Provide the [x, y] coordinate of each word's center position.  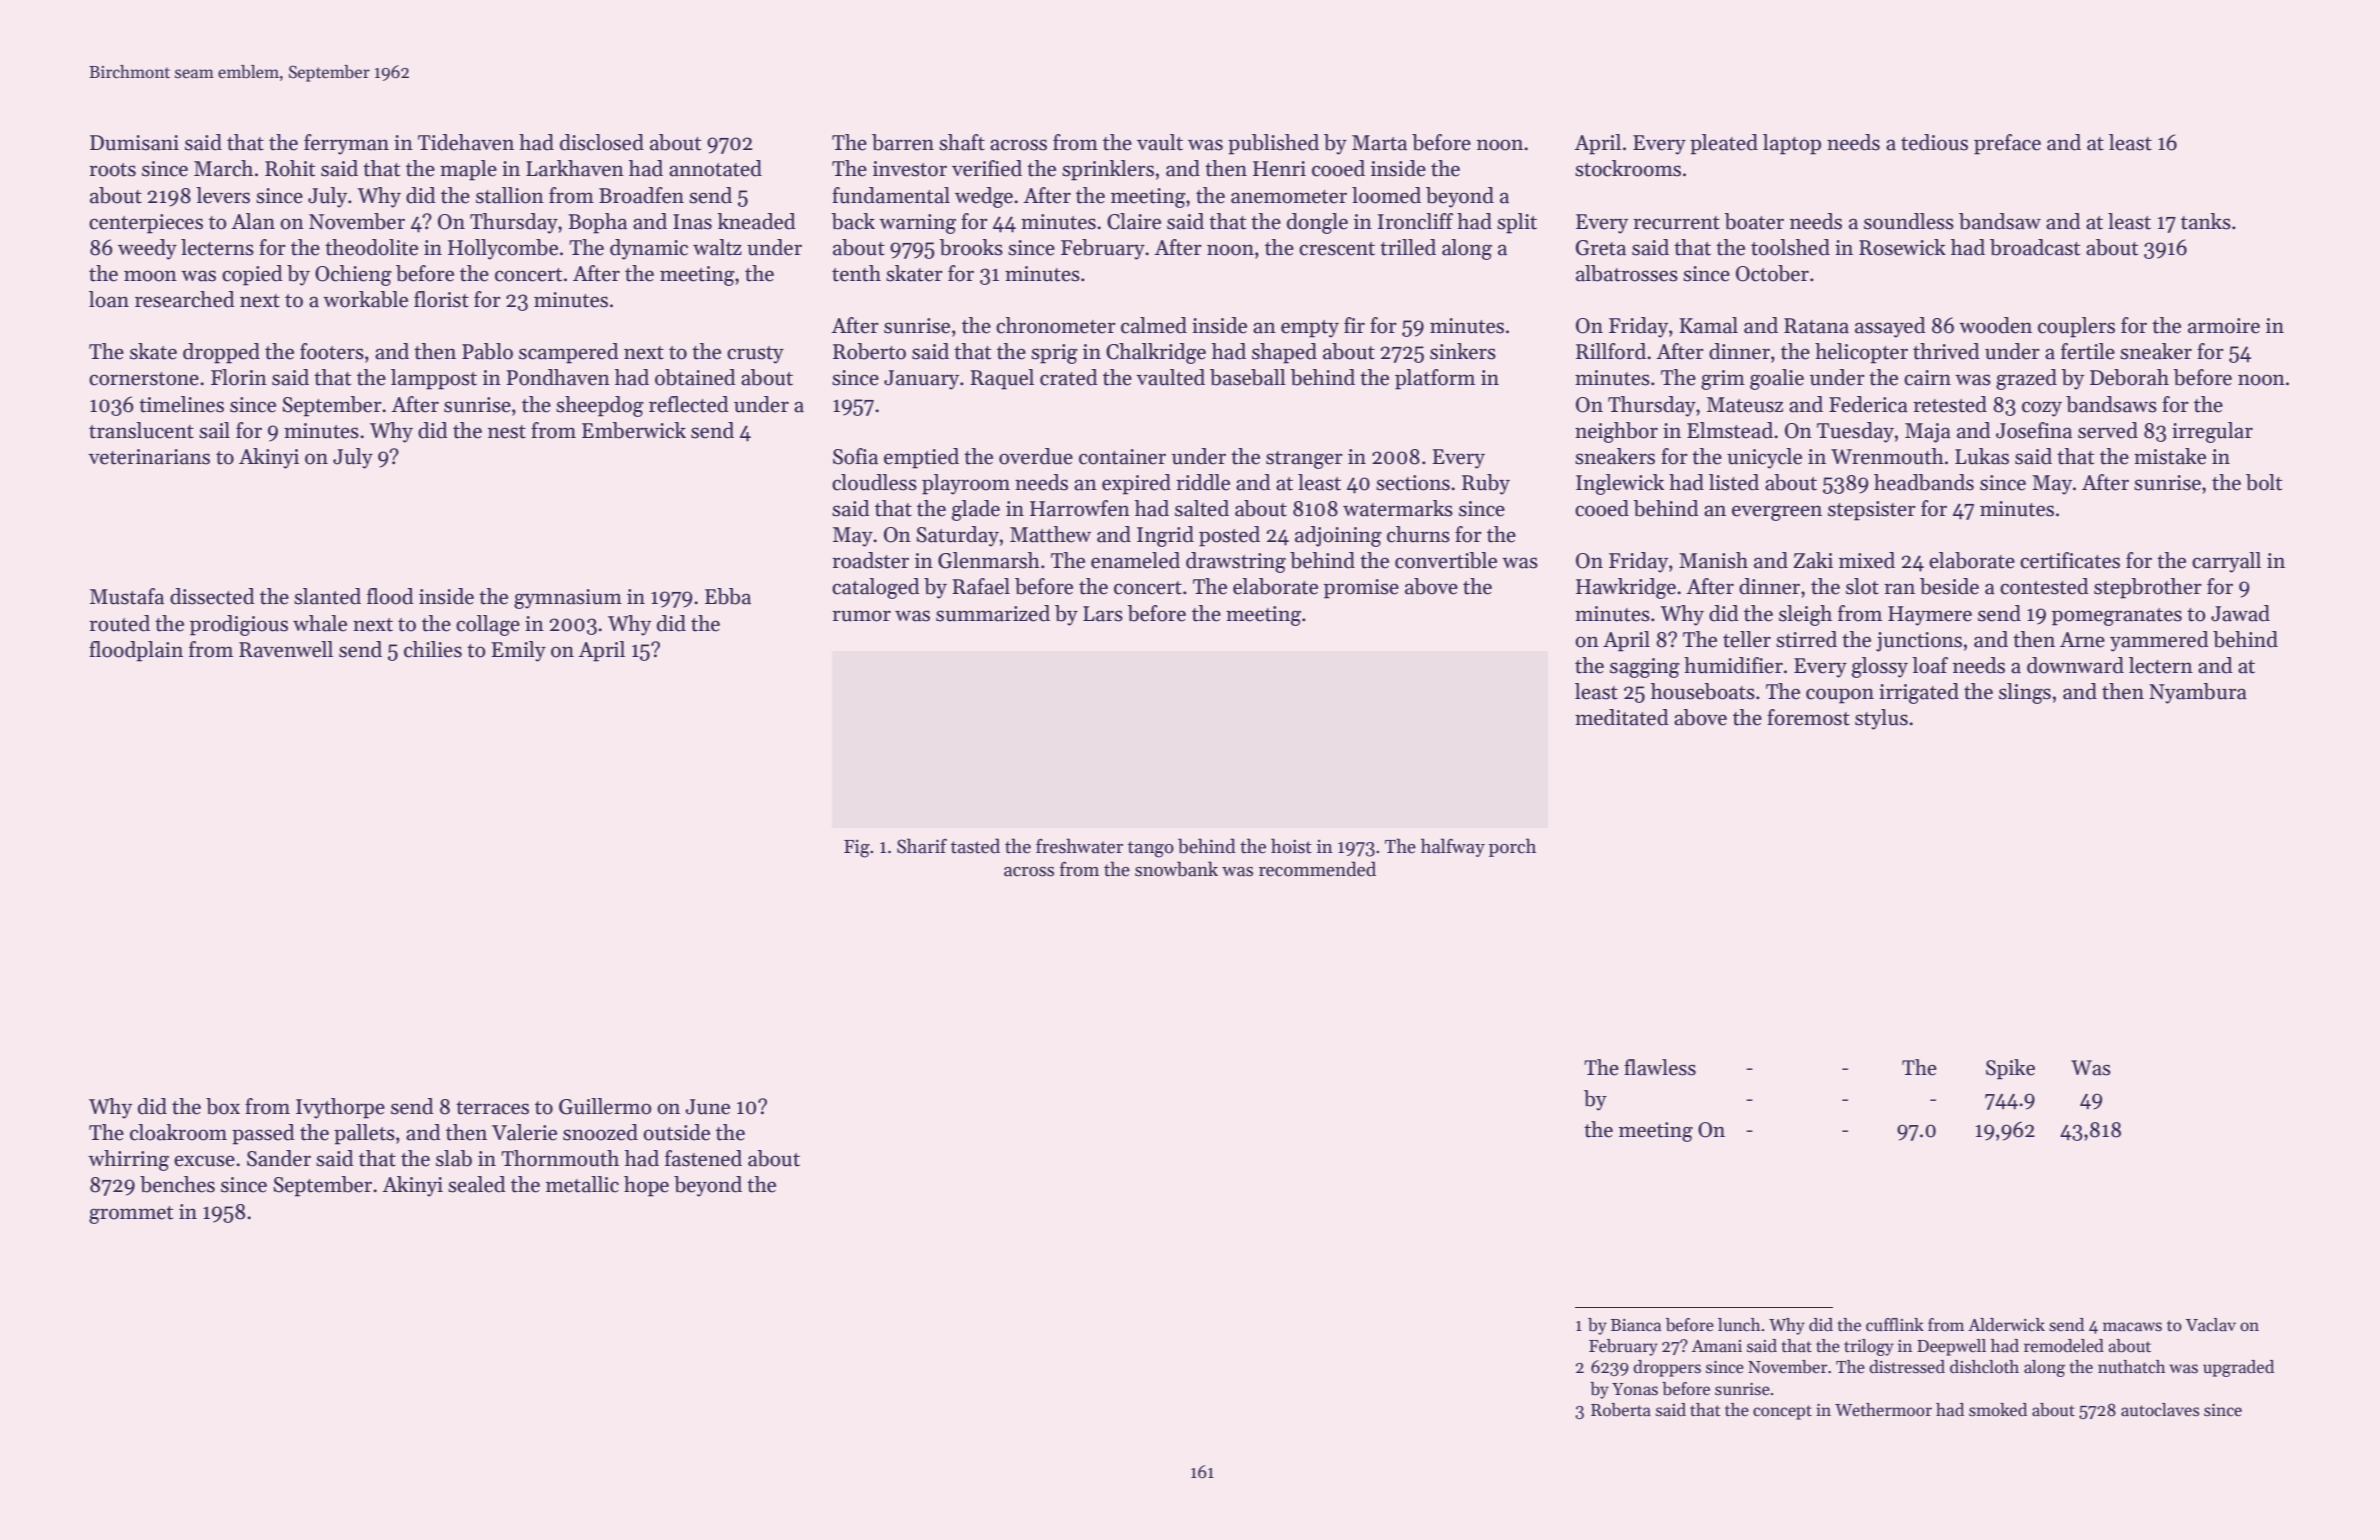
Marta [1379, 143]
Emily [519, 651]
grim [1723, 380]
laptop [1792, 144]
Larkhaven [575, 168]
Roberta [1621, 1410]
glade [976, 510]
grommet [131, 1215]
